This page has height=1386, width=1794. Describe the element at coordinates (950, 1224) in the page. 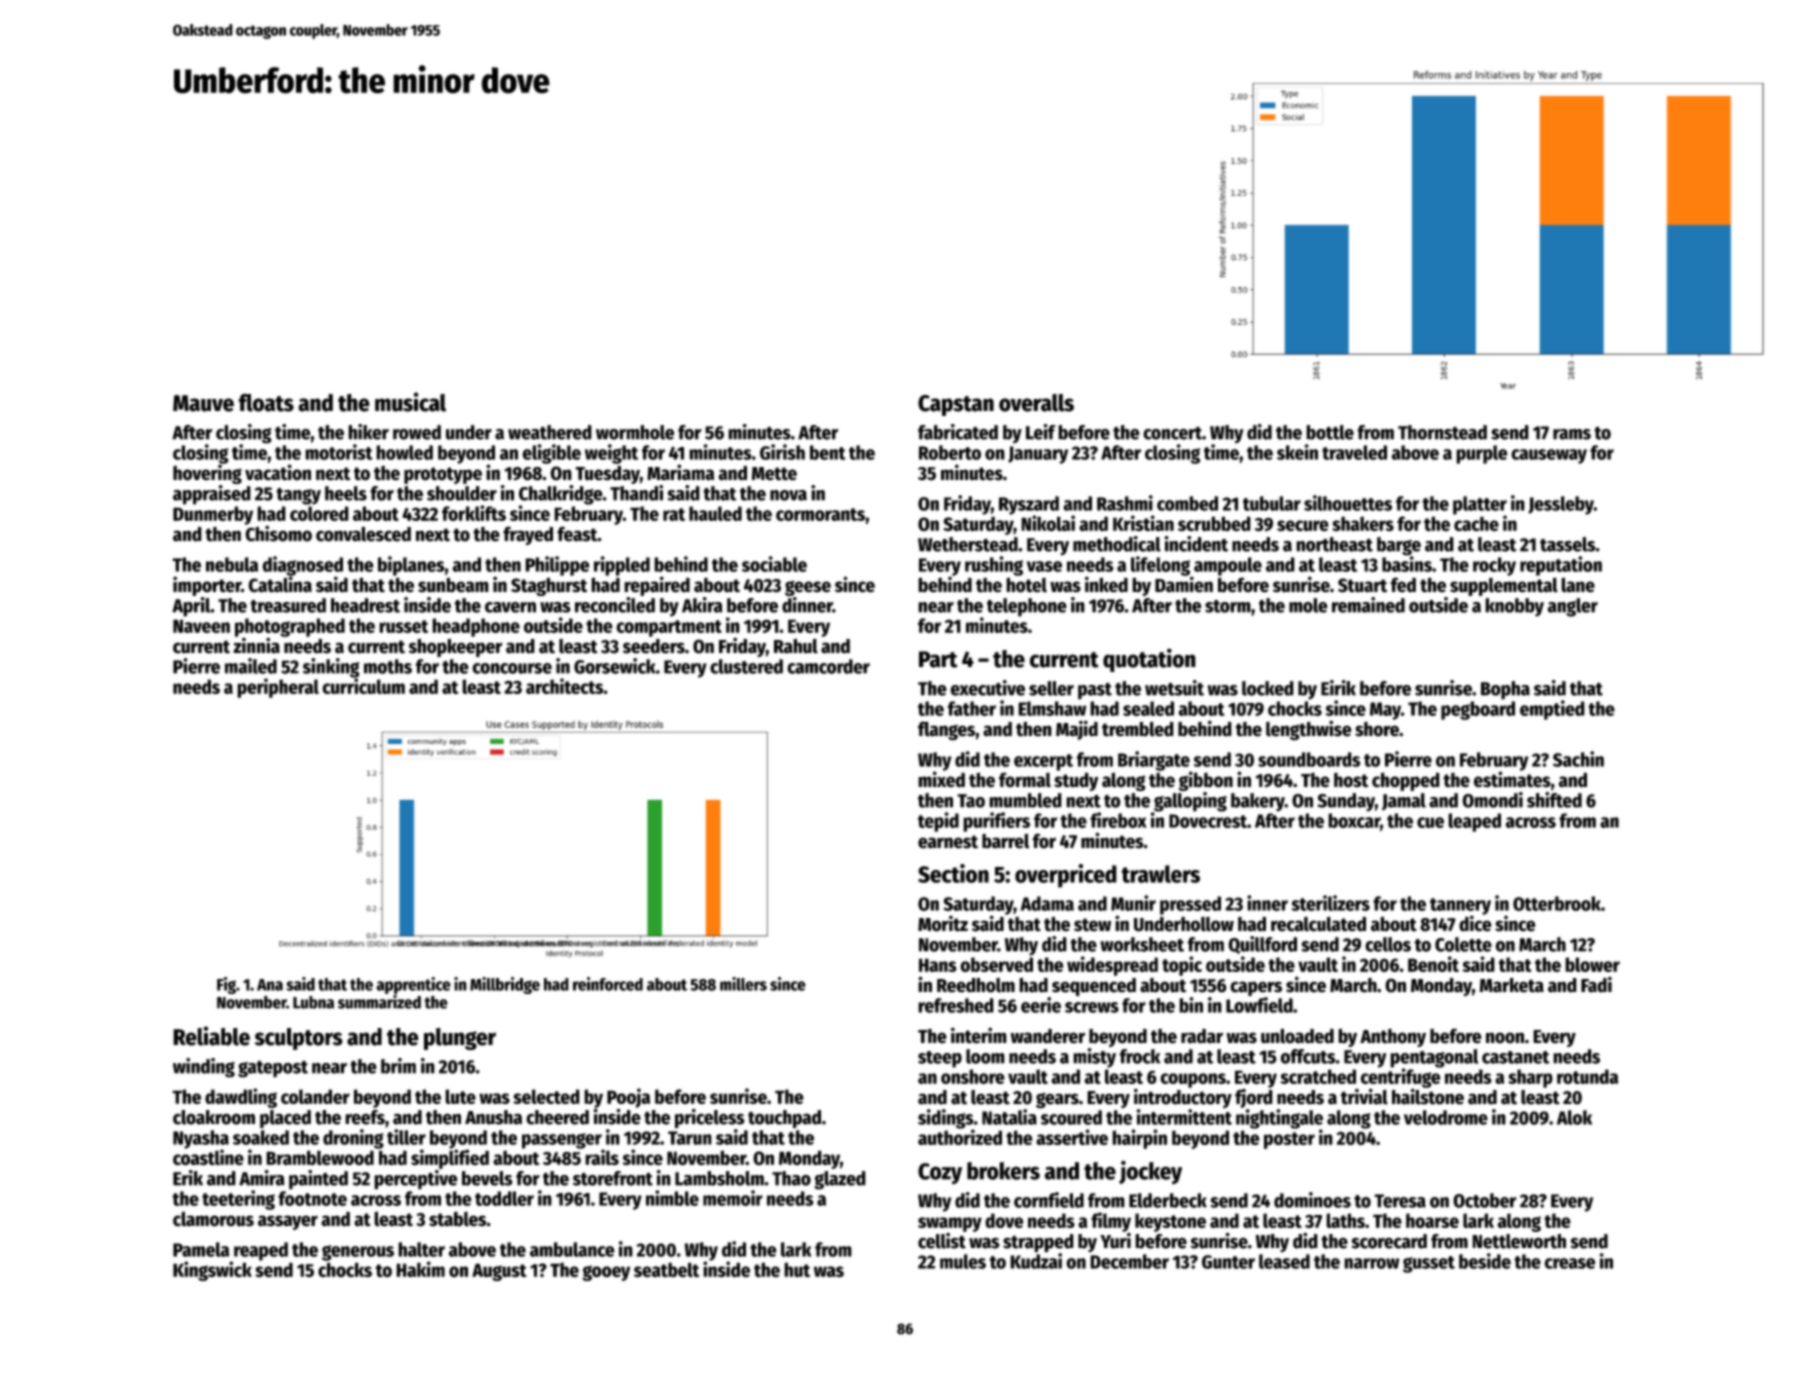

I see `swampy` at that location.
